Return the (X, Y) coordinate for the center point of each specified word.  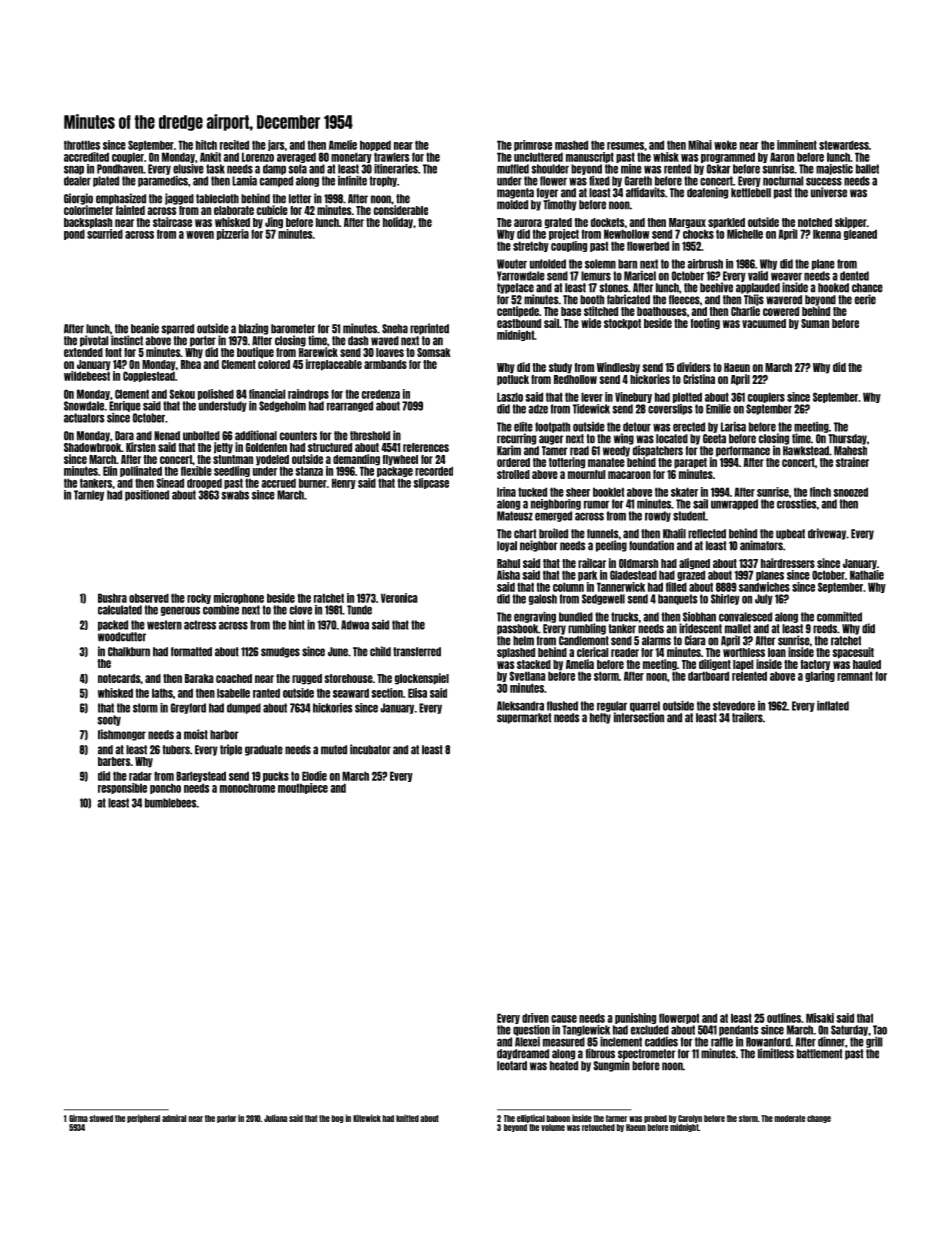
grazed (691, 575)
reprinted (429, 329)
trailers (747, 717)
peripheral (143, 1118)
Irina (506, 492)
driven (535, 1018)
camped (276, 181)
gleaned (860, 234)
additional (256, 435)
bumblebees (171, 803)
